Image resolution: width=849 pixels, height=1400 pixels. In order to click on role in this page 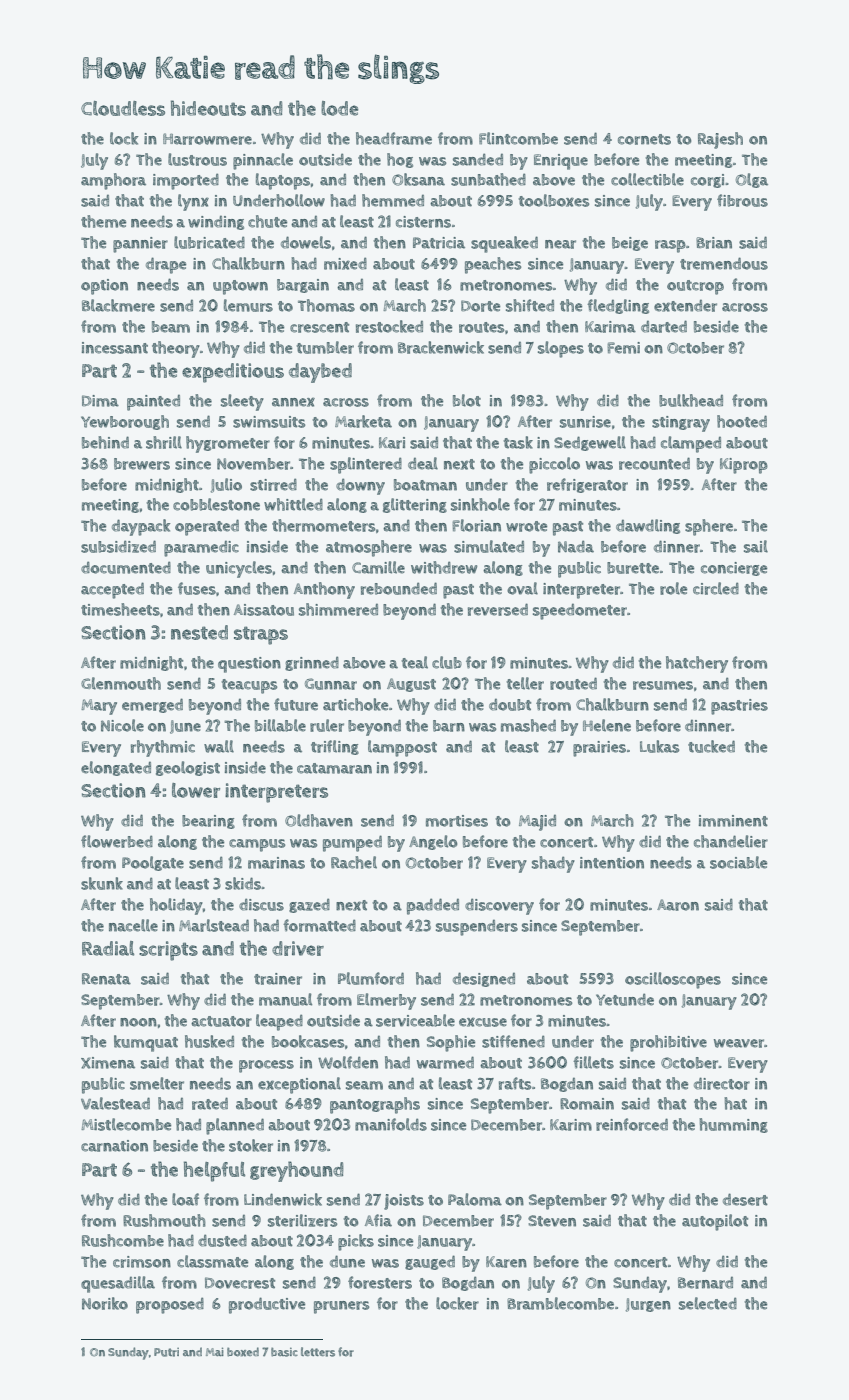, I will do `click(673, 588)`.
